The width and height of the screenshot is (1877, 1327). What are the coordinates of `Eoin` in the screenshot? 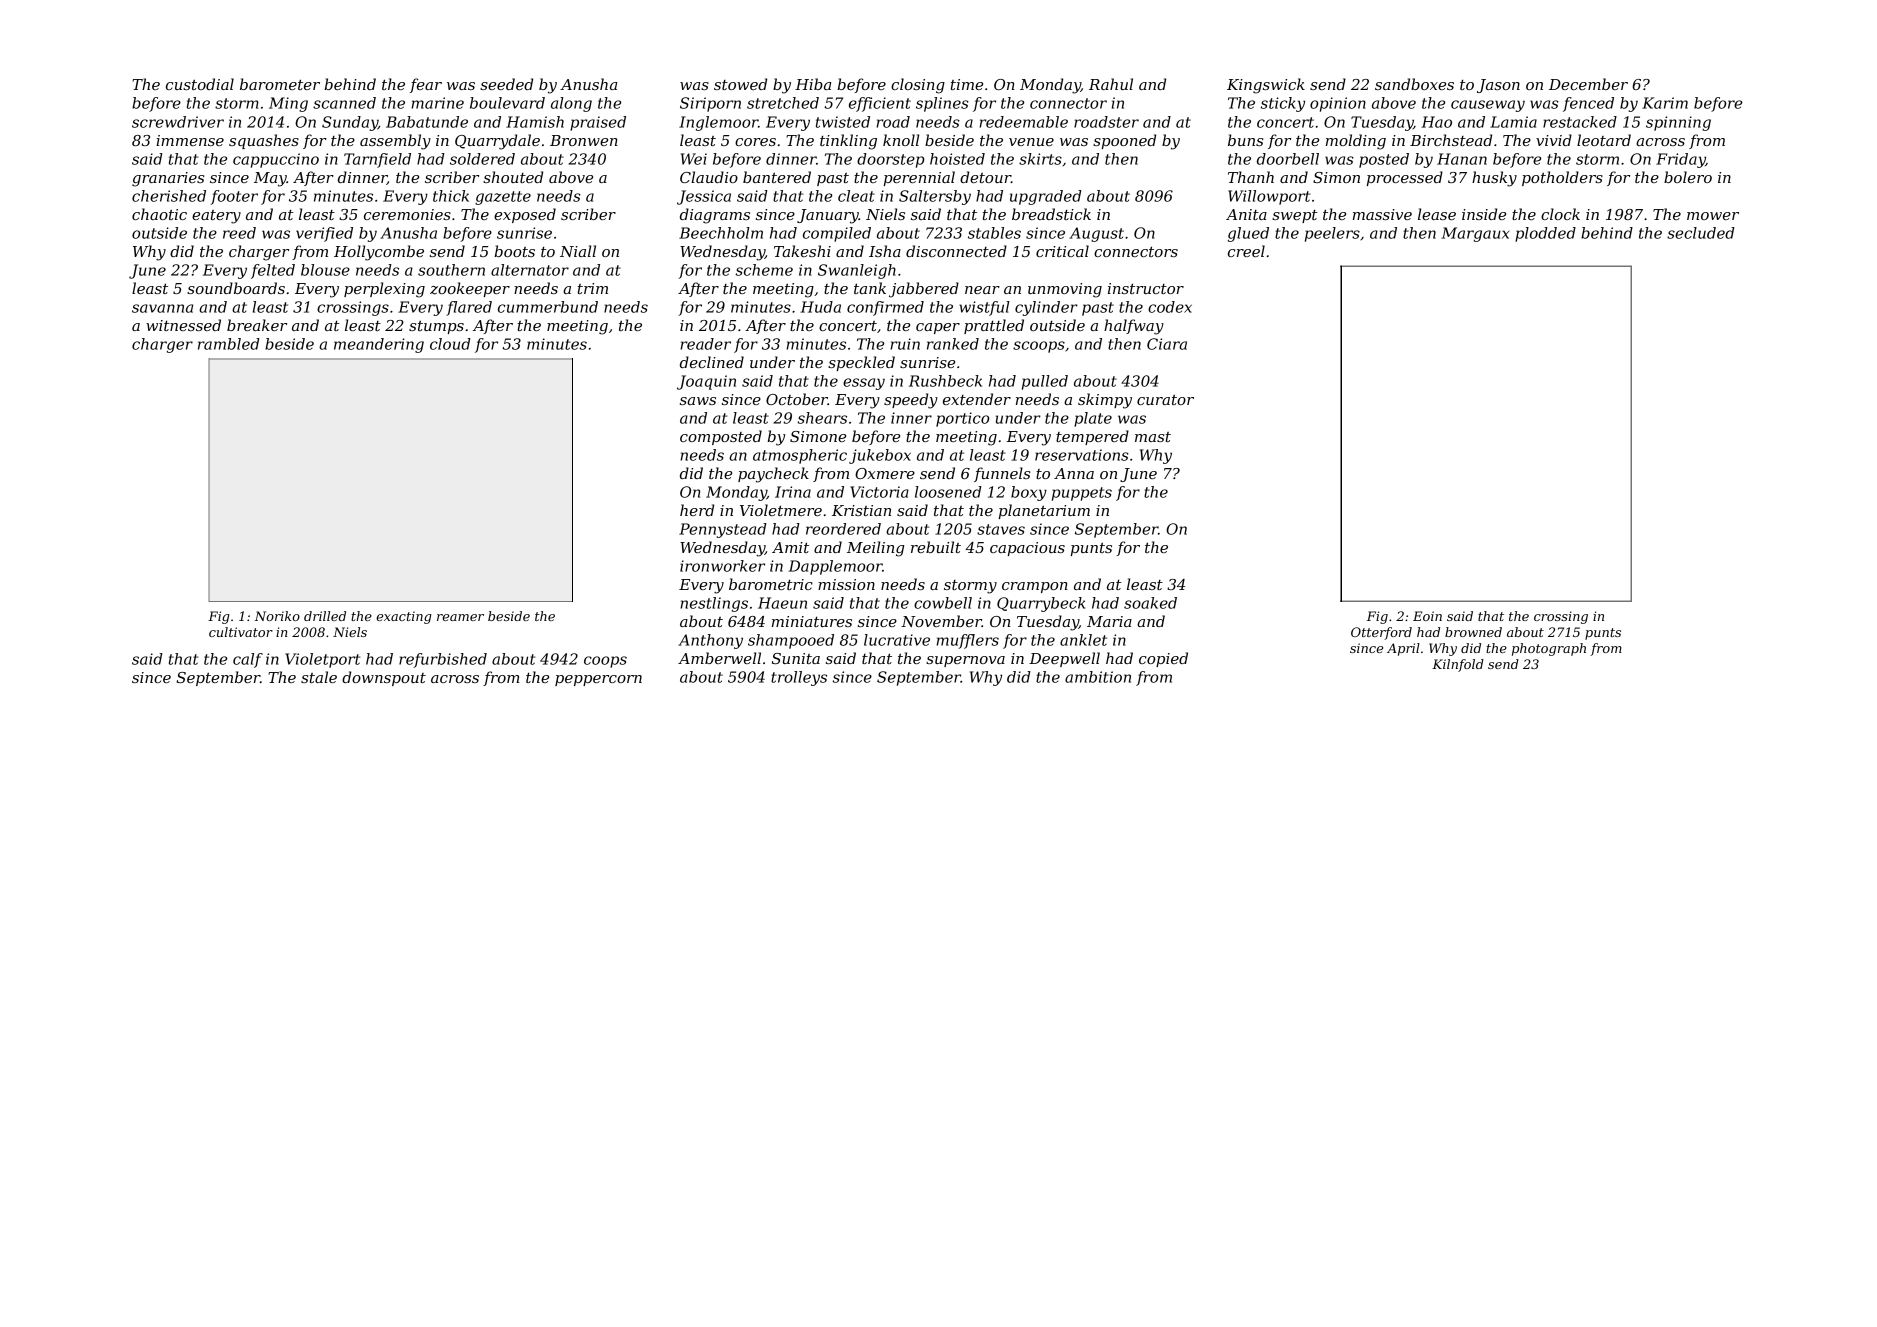 It's located at (1427, 616).
